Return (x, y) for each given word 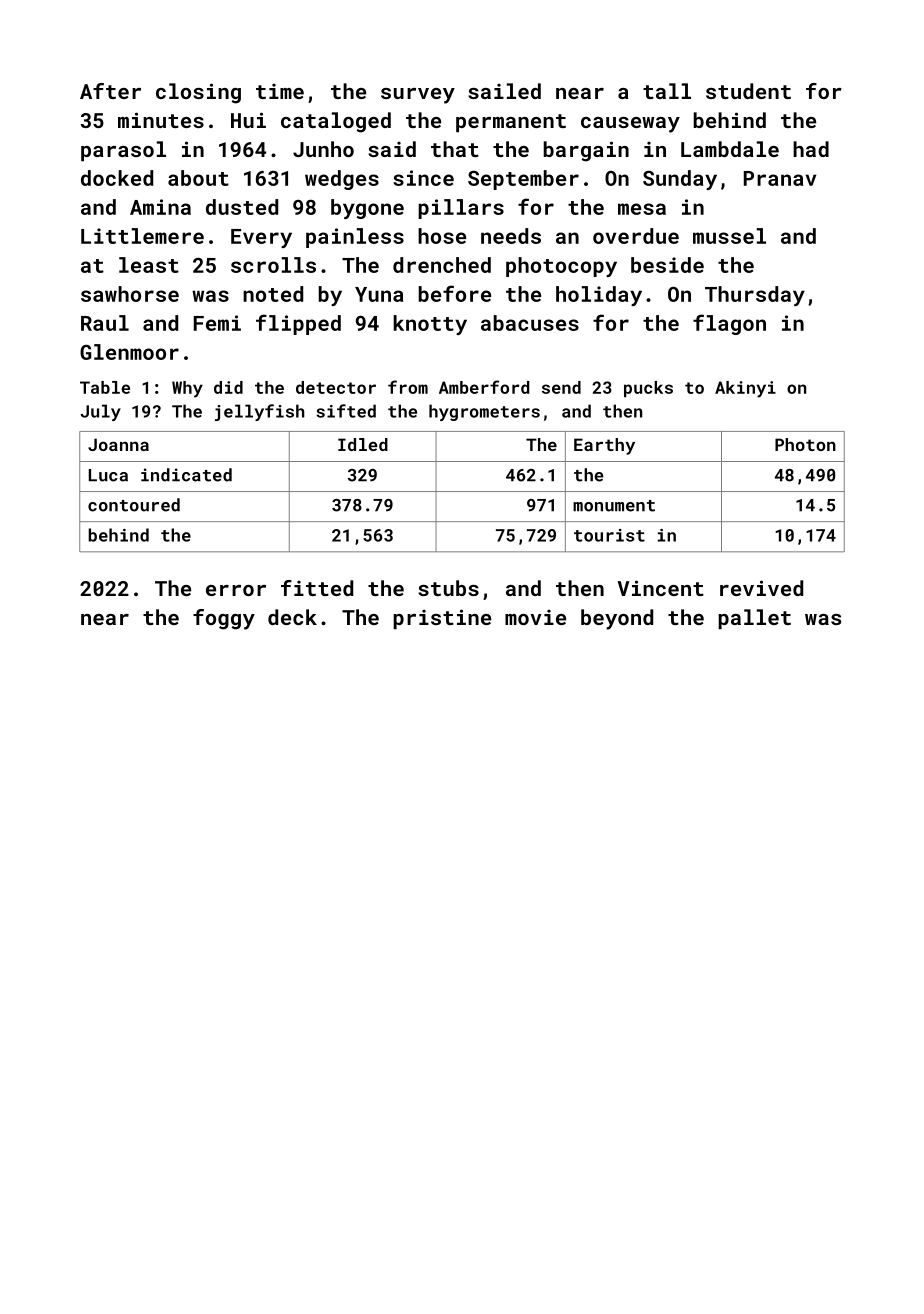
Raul (105, 323)
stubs (448, 588)
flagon (729, 324)
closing (198, 93)
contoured (134, 505)
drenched (442, 265)
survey (418, 96)
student (748, 91)
